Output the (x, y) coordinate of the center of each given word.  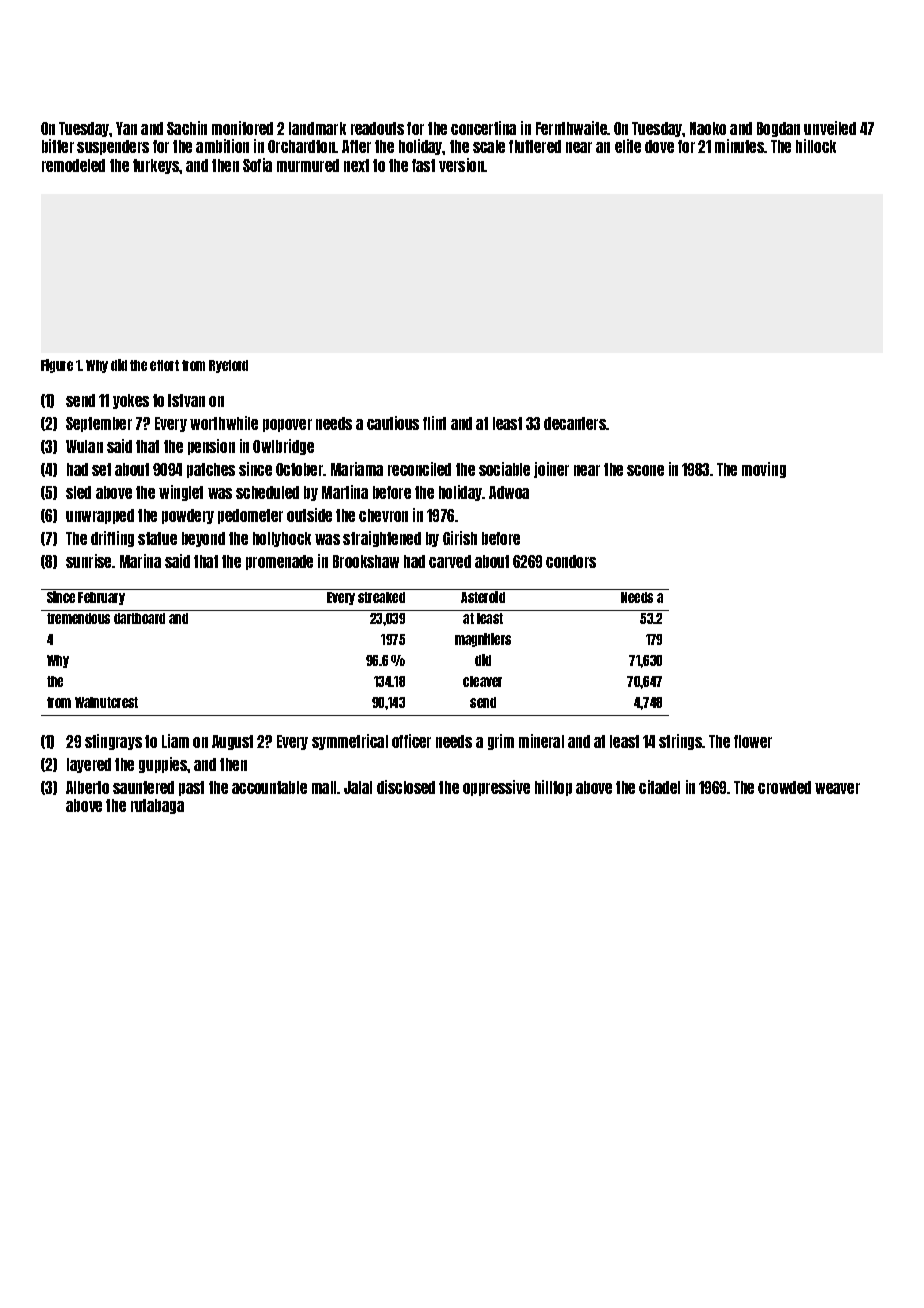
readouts (377, 128)
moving (764, 470)
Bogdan (778, 129)
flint (434, 423)
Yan (126, 128)
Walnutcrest (106, 702)
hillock (816, 146)
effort (164, 365)
